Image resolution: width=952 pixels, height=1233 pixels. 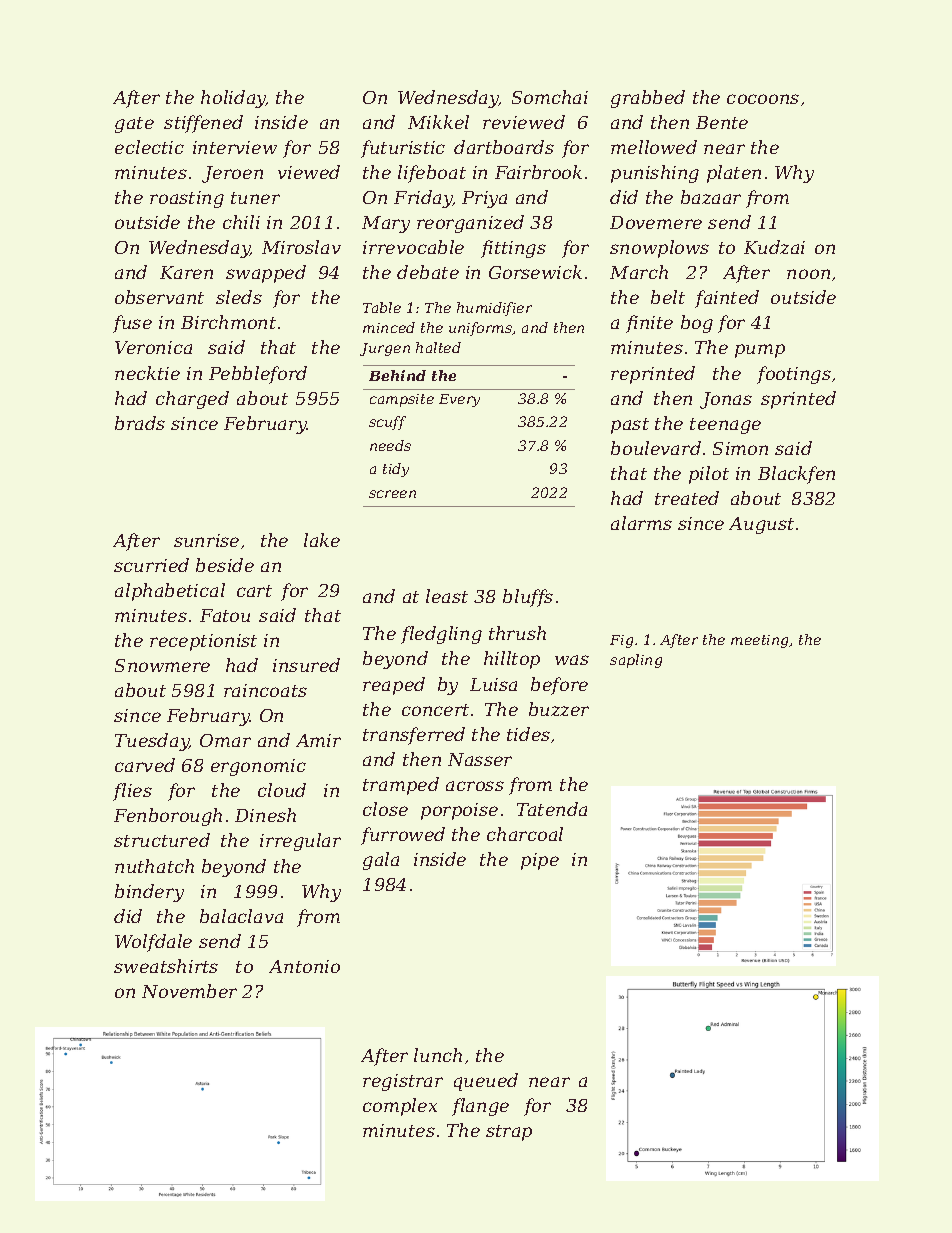 I want to click on pipe, so click(x=540, y=861).
